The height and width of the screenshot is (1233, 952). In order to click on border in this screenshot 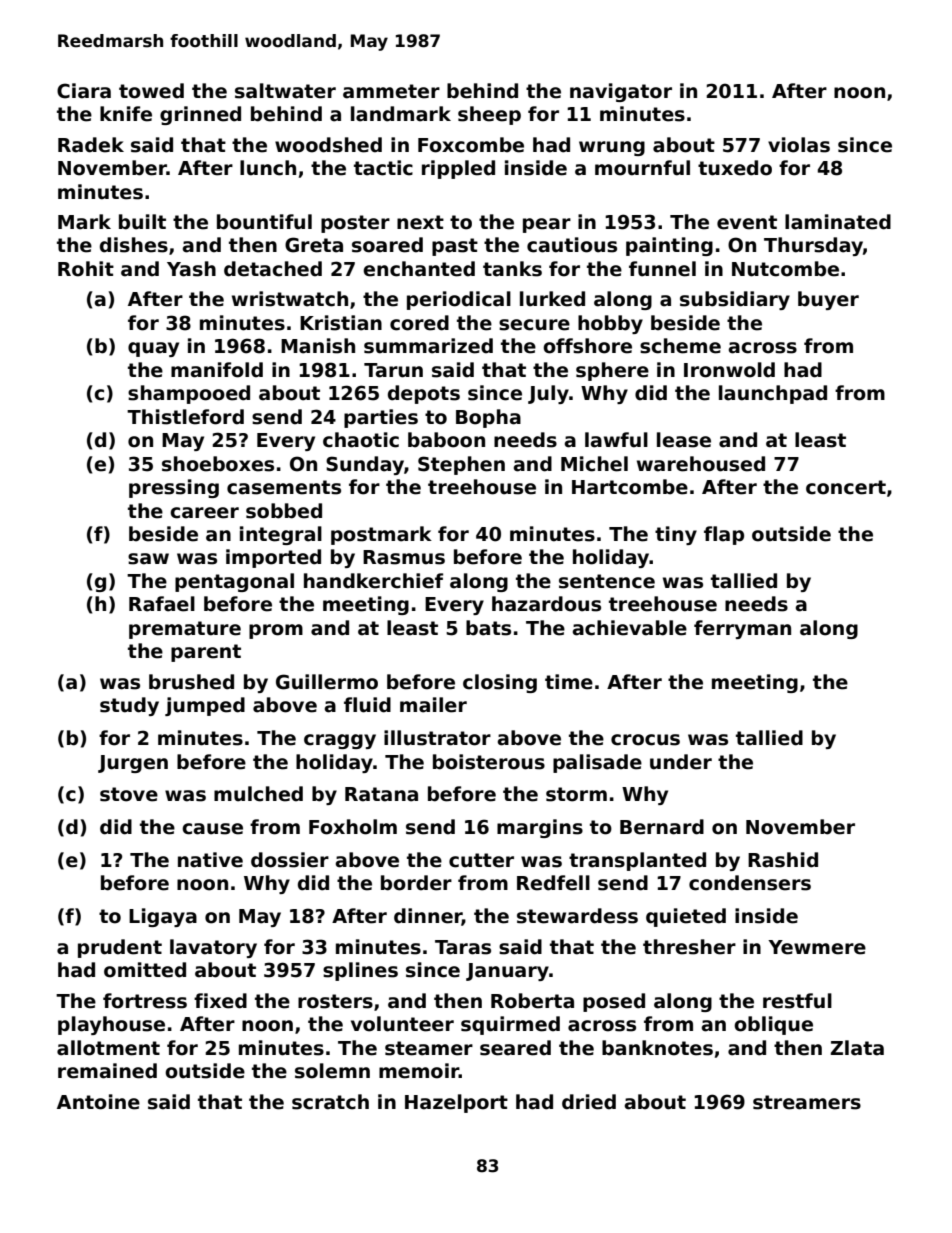, I will do `click(416, 883)`.
